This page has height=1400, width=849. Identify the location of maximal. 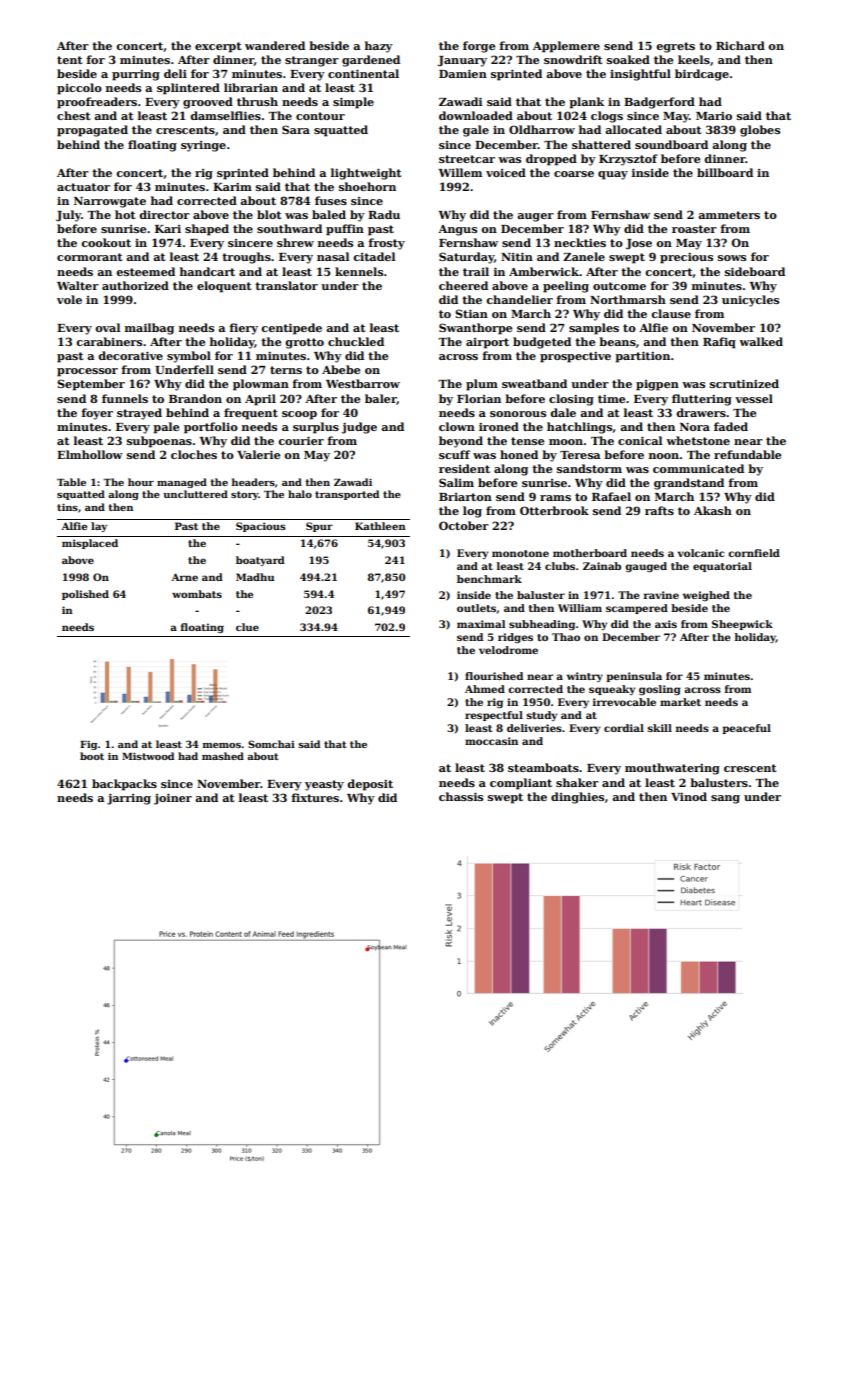
(481, 624).
